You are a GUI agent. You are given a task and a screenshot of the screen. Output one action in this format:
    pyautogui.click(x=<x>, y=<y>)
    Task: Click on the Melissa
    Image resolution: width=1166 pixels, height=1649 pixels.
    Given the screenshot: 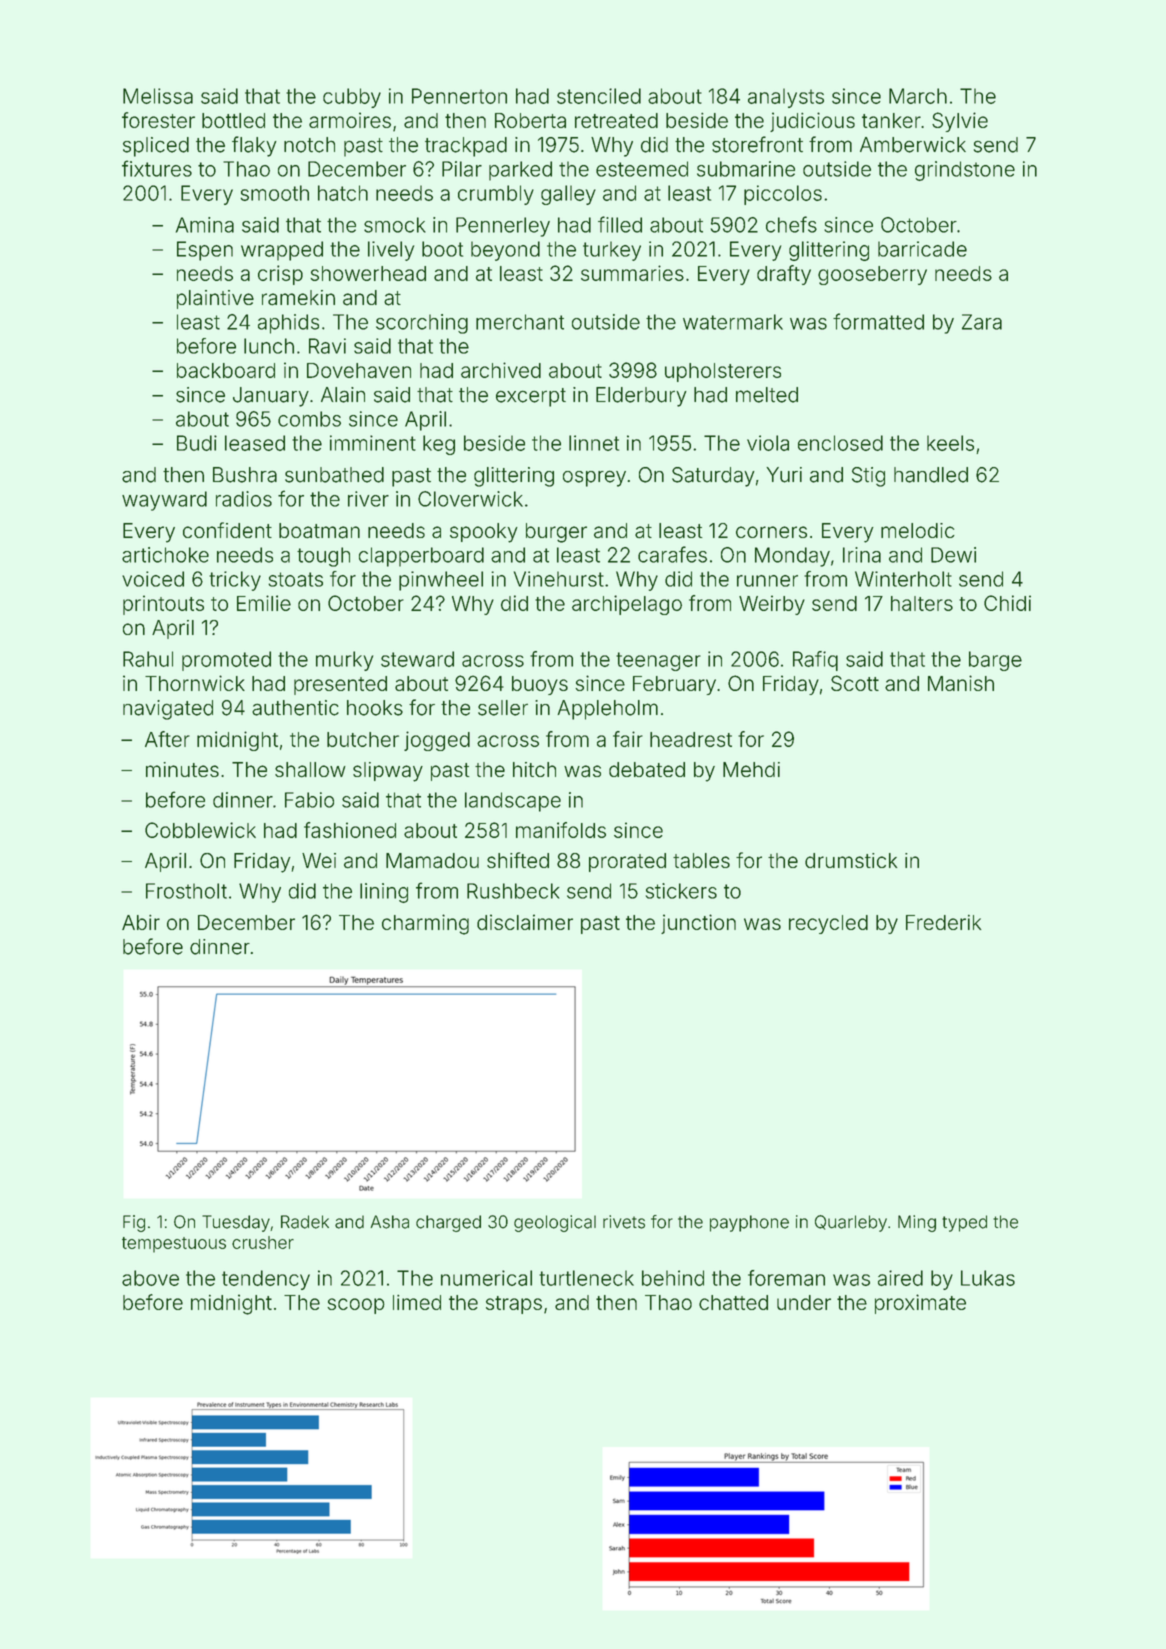 What is the action you would take?
    pyautogui.click(x=158, y=96)
